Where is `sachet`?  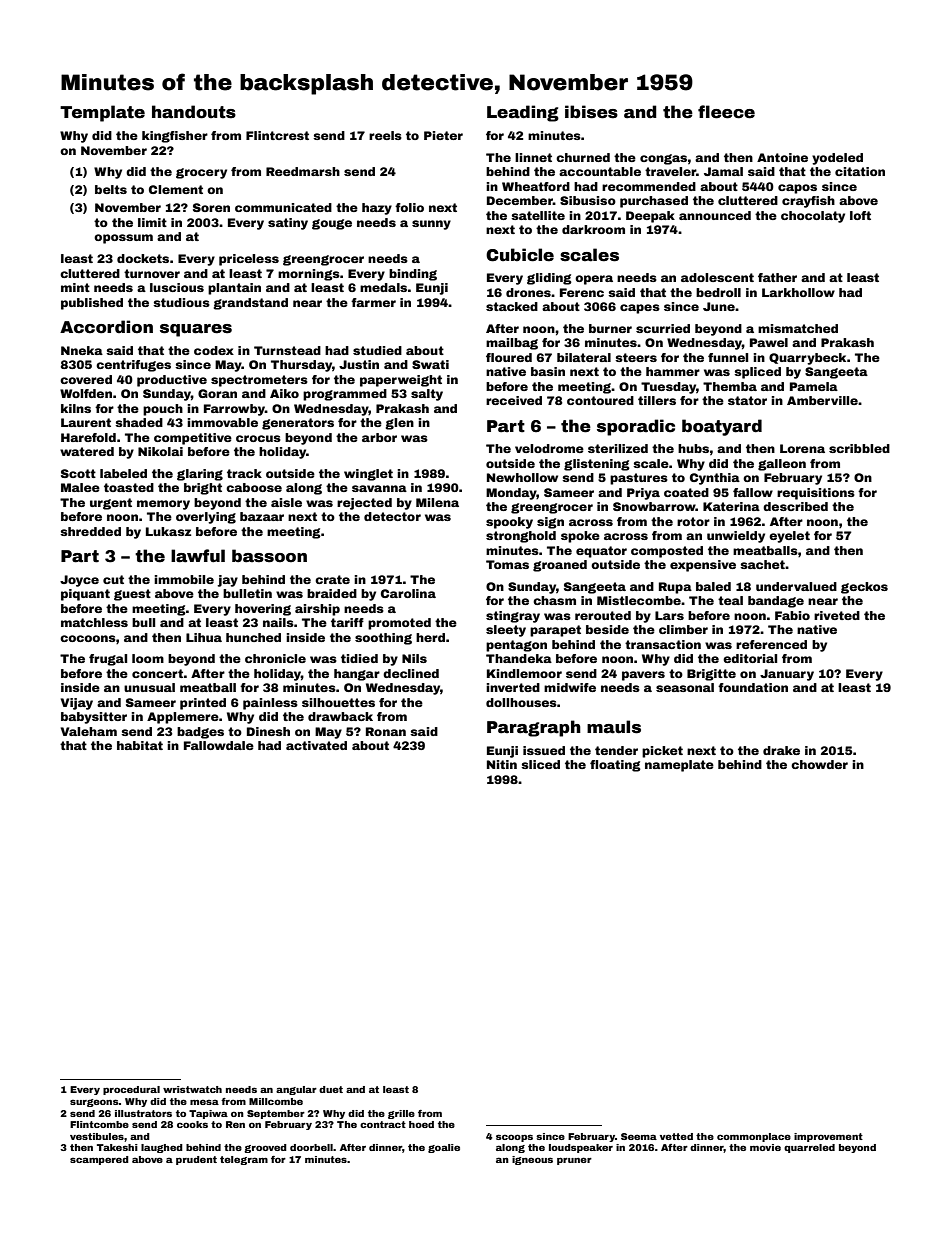 sachet is located at coordinates (762, 564).
